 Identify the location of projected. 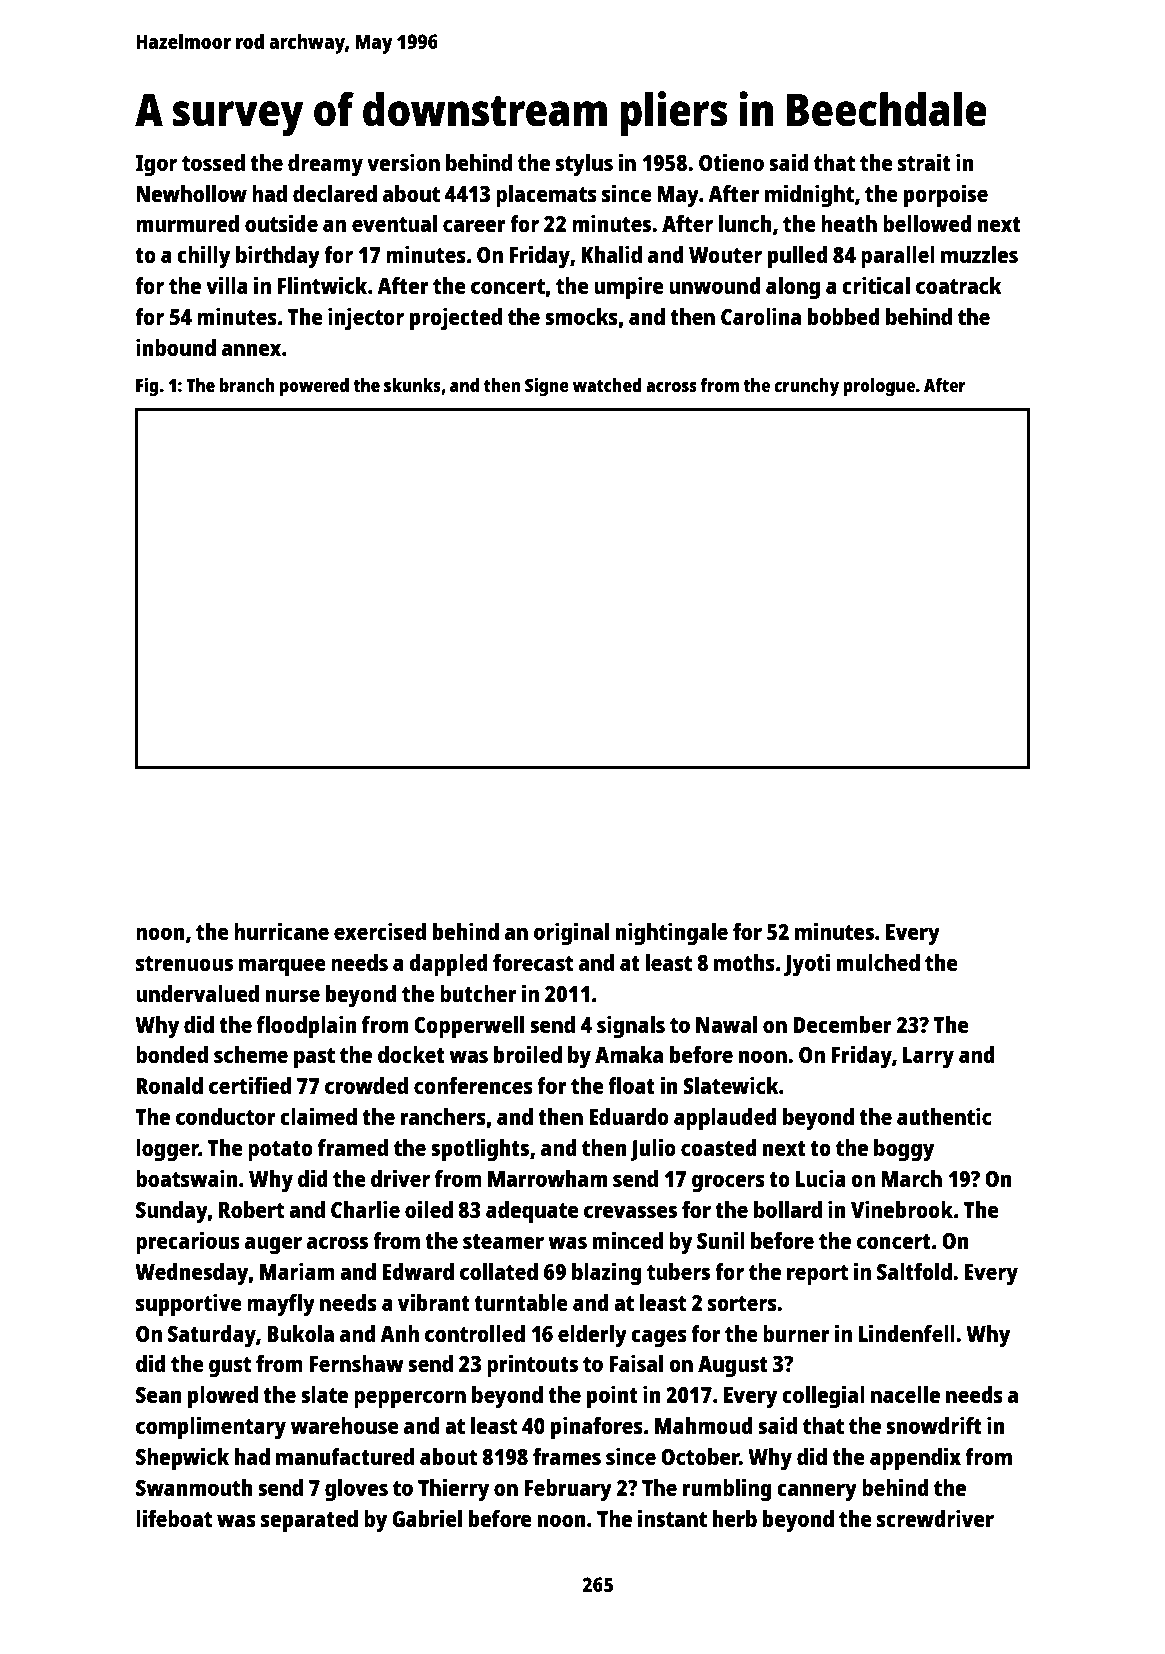
(456, 318).
